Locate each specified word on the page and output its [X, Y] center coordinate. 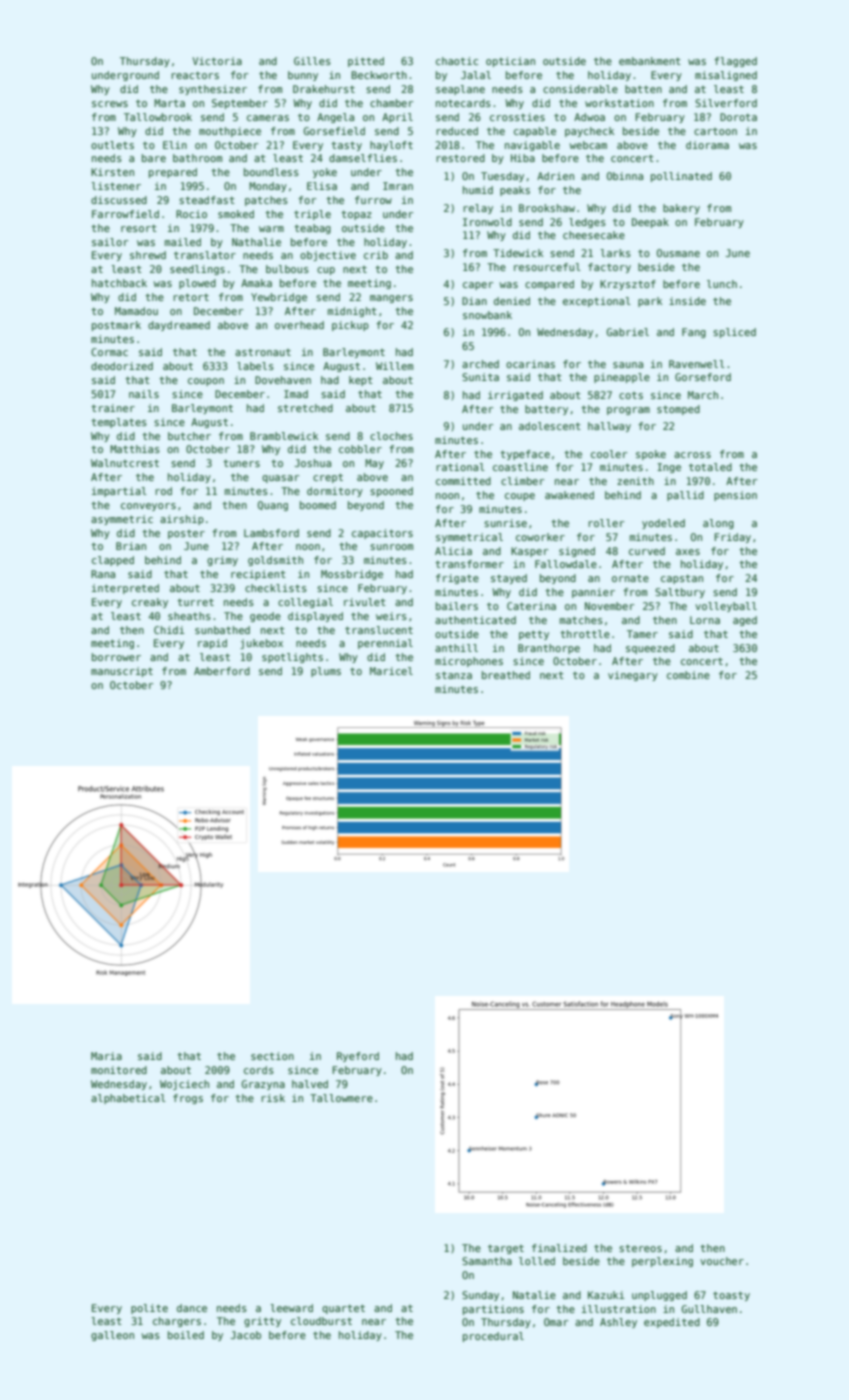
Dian [474, 301]
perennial [385, 644]
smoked [236, 214]
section [272, 1056]
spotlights [292, 658]
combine [688, 675]
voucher [722, 1261]
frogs [188, 1099]
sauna [628, 365]
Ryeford [358, 1057]
